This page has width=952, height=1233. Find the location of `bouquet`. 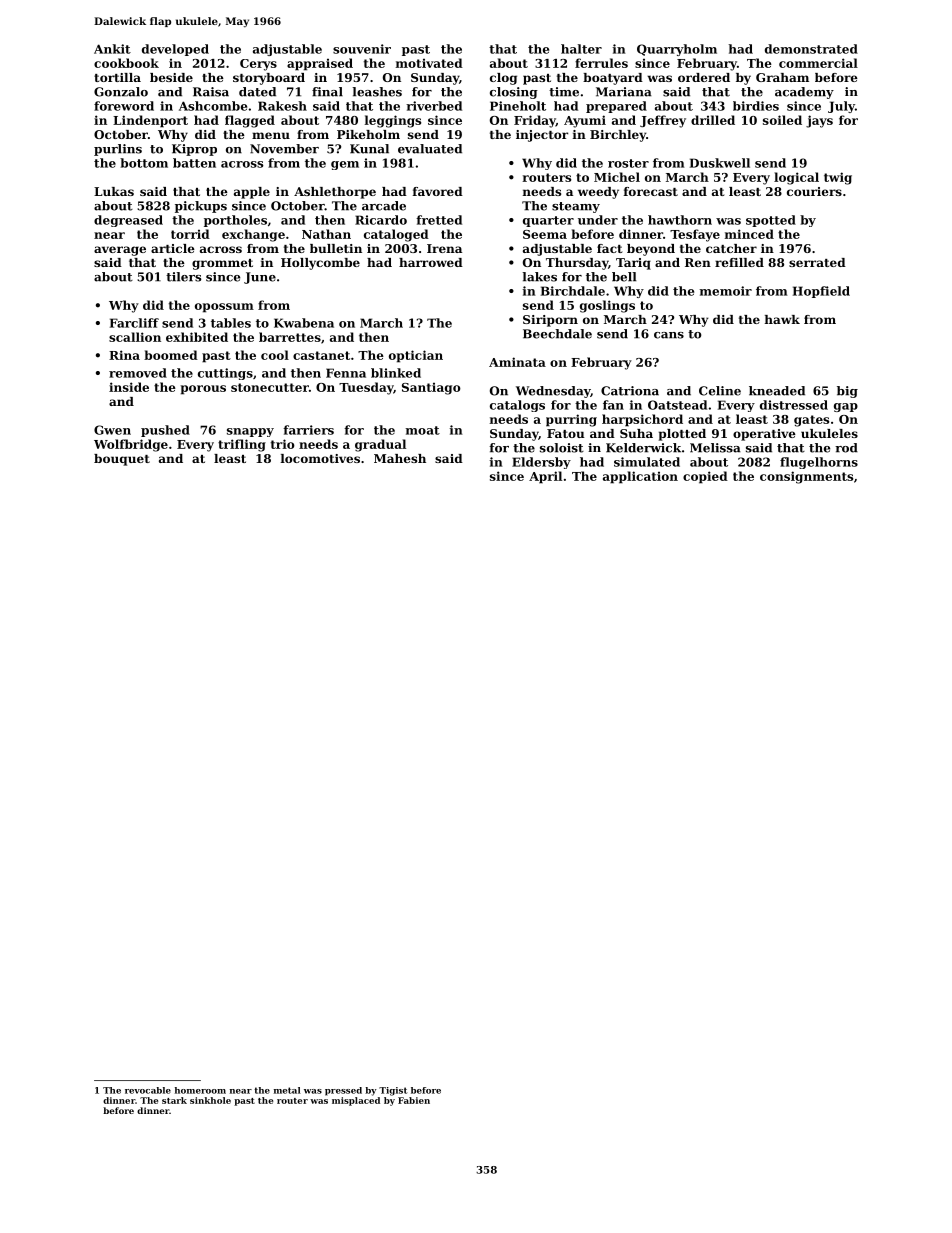

bouquet is located at coordinates (122, 460).
